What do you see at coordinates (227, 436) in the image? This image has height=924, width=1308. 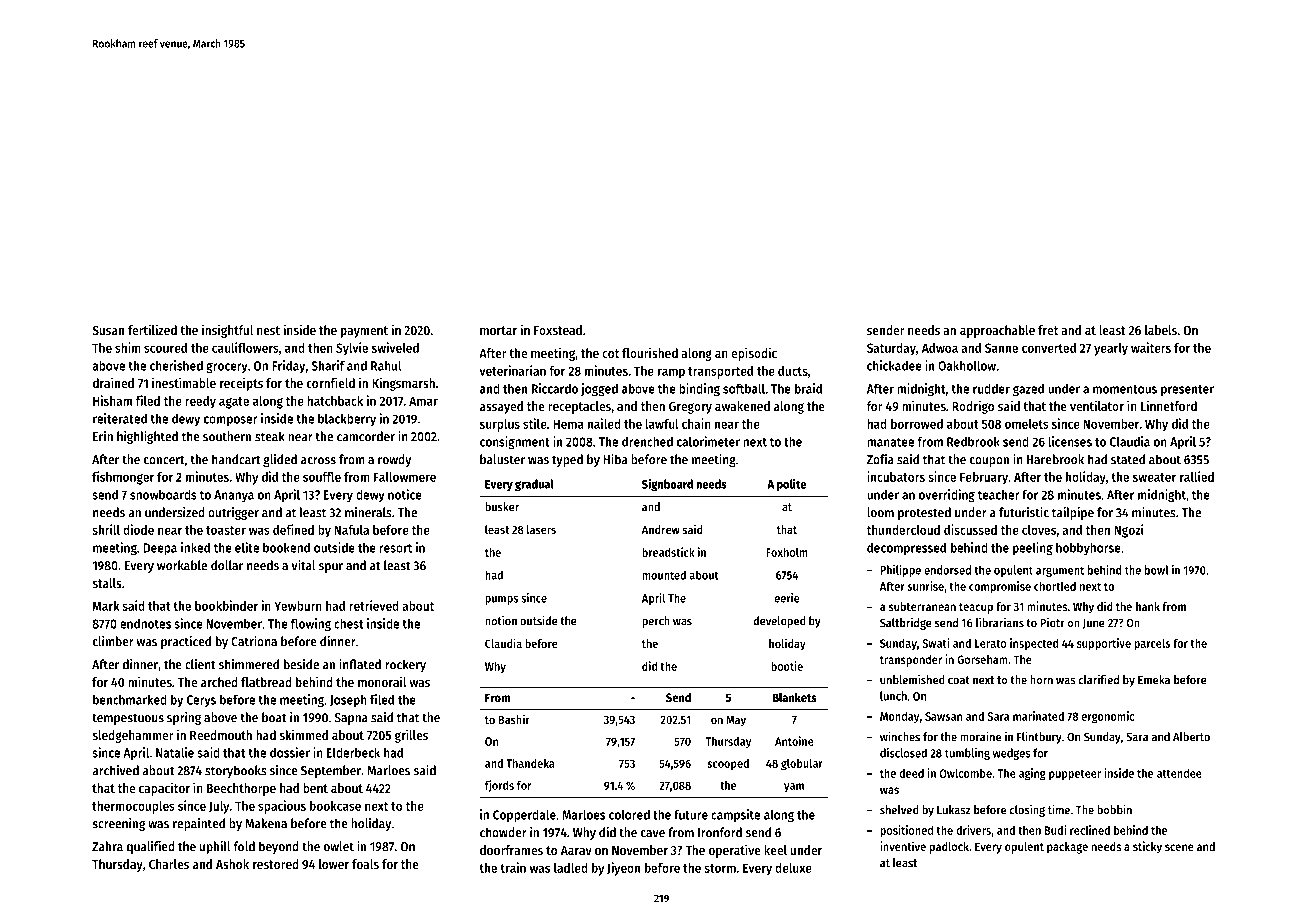 I see `southern` at bounding box center [227, 436].
